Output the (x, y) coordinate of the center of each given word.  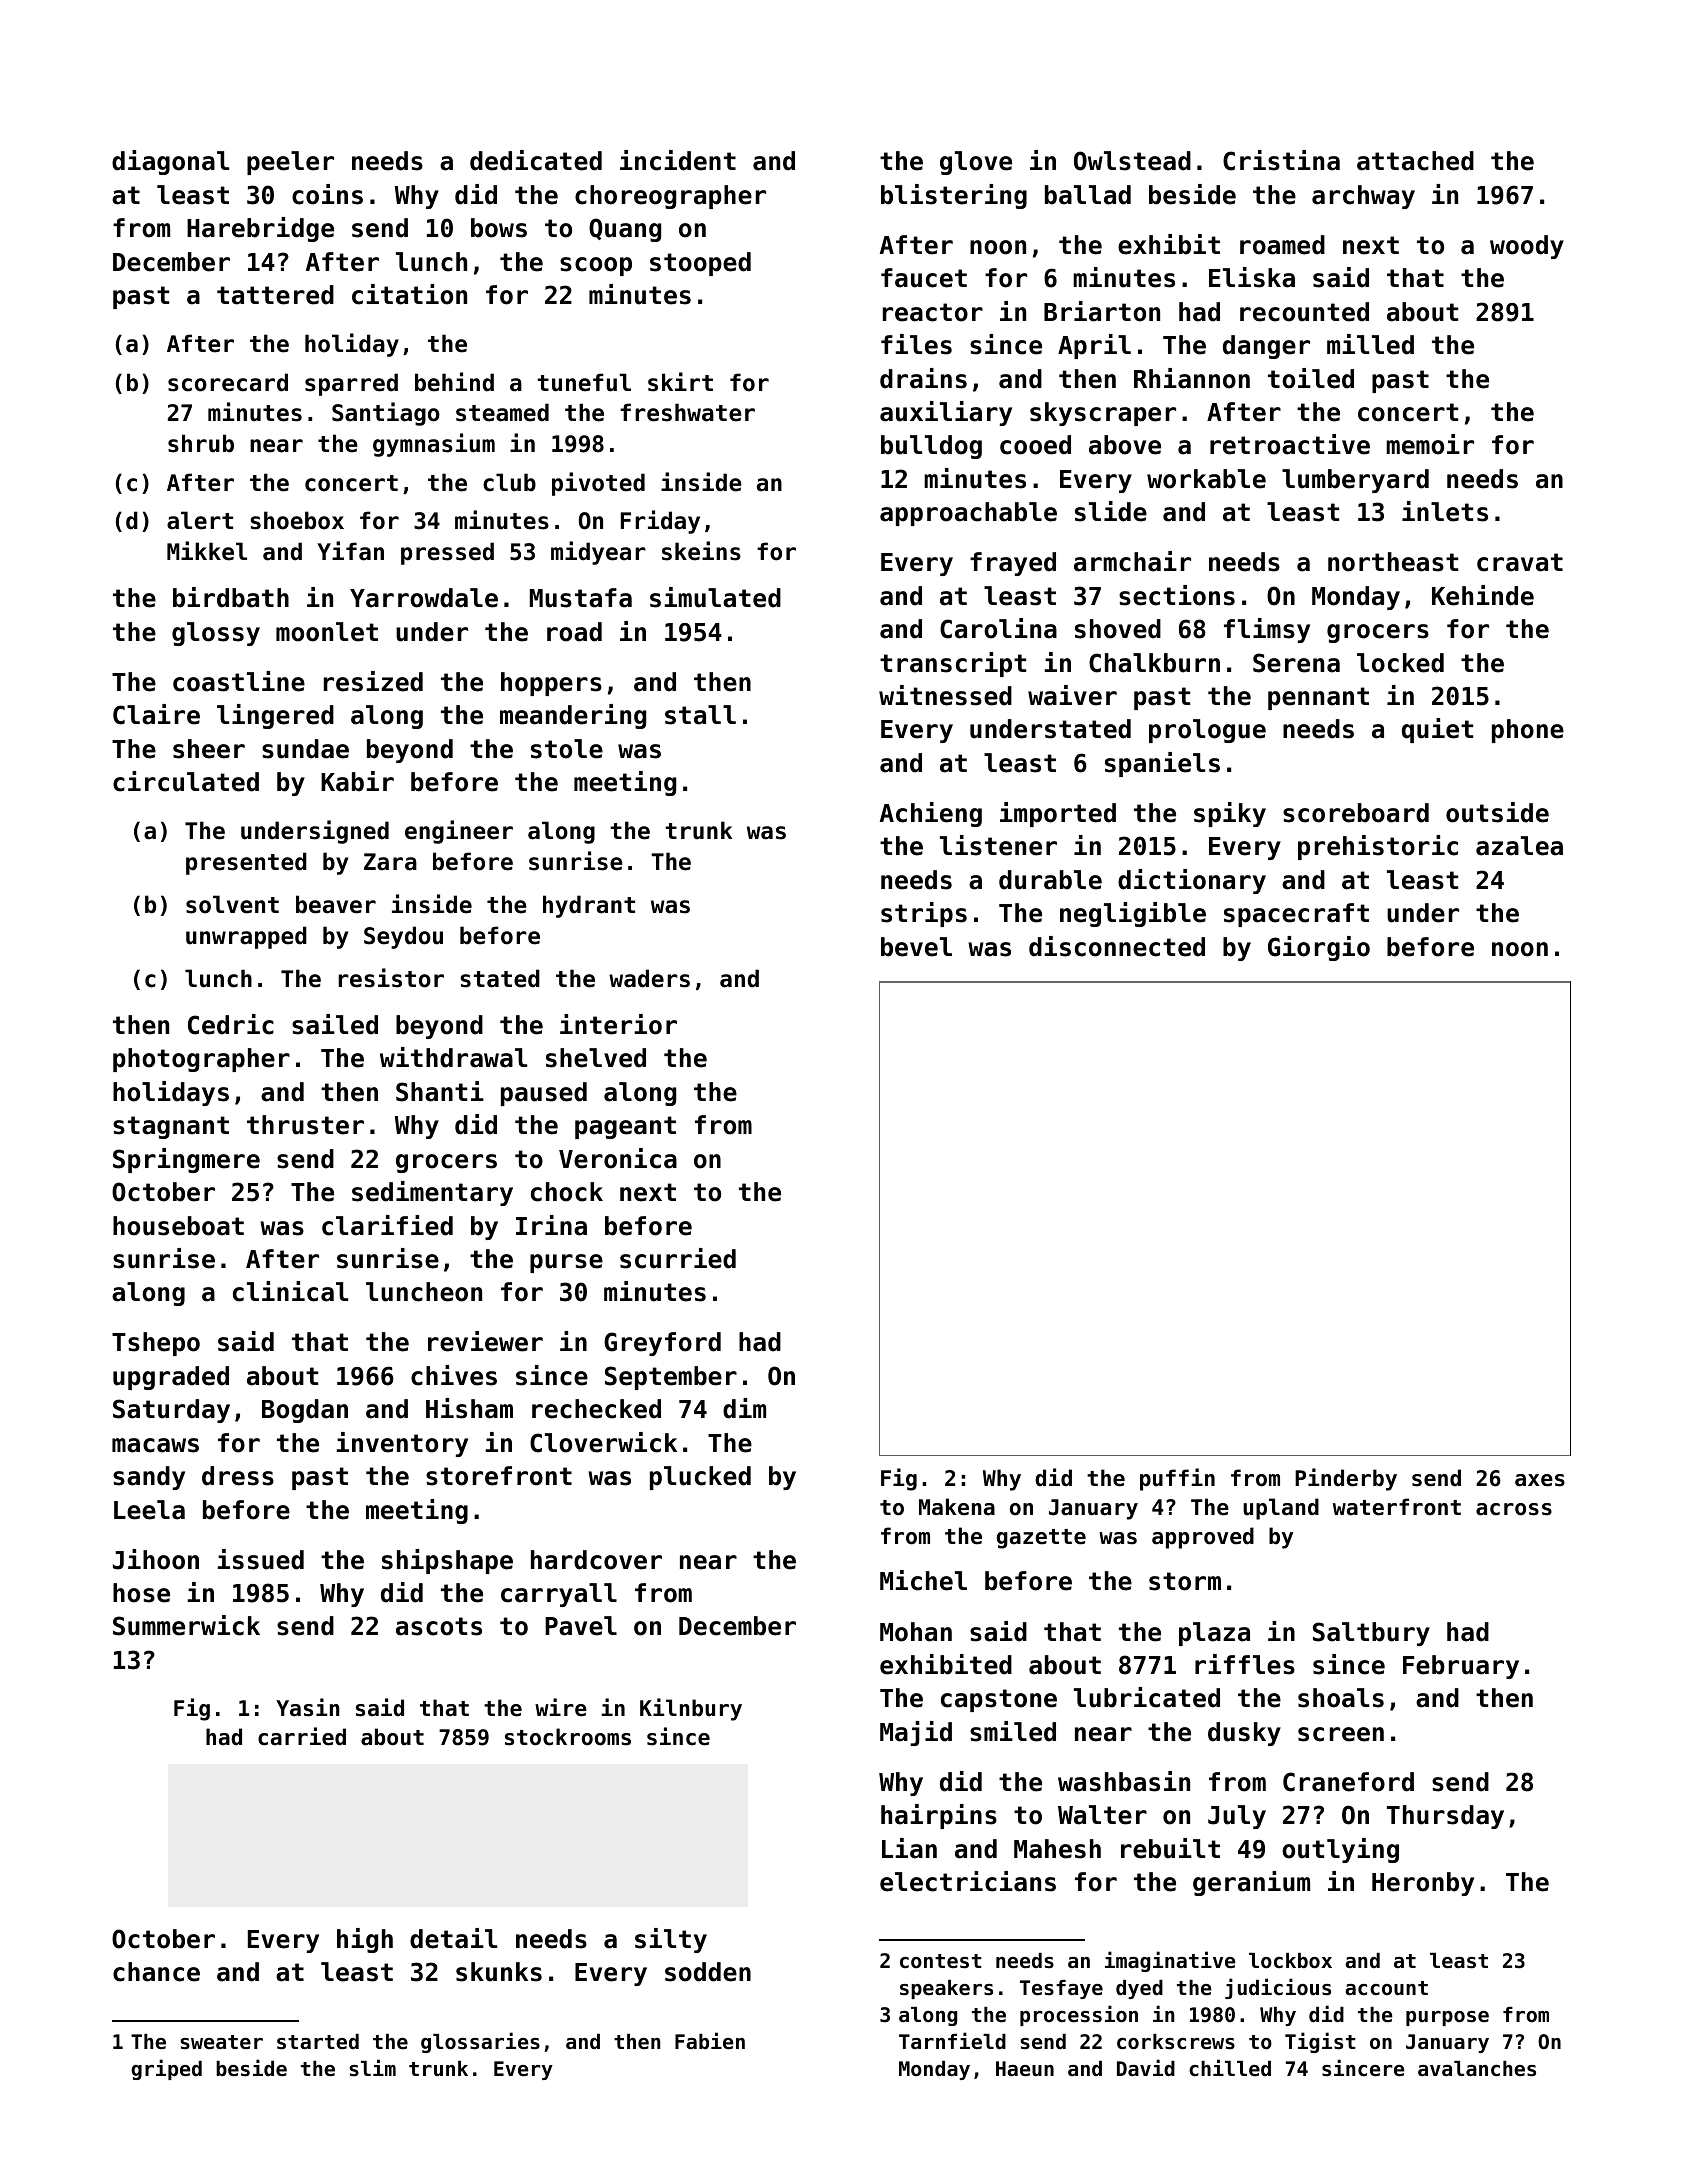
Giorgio (1319, 948)
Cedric (231, 1024)
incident (678, 160)
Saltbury (1371, 1634)
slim (372, 2068)
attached (1415, 161)
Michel (923, 1580)
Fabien (710, 2041)
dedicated (536, 160)
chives (454, 1375)
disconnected (1117, 946)
